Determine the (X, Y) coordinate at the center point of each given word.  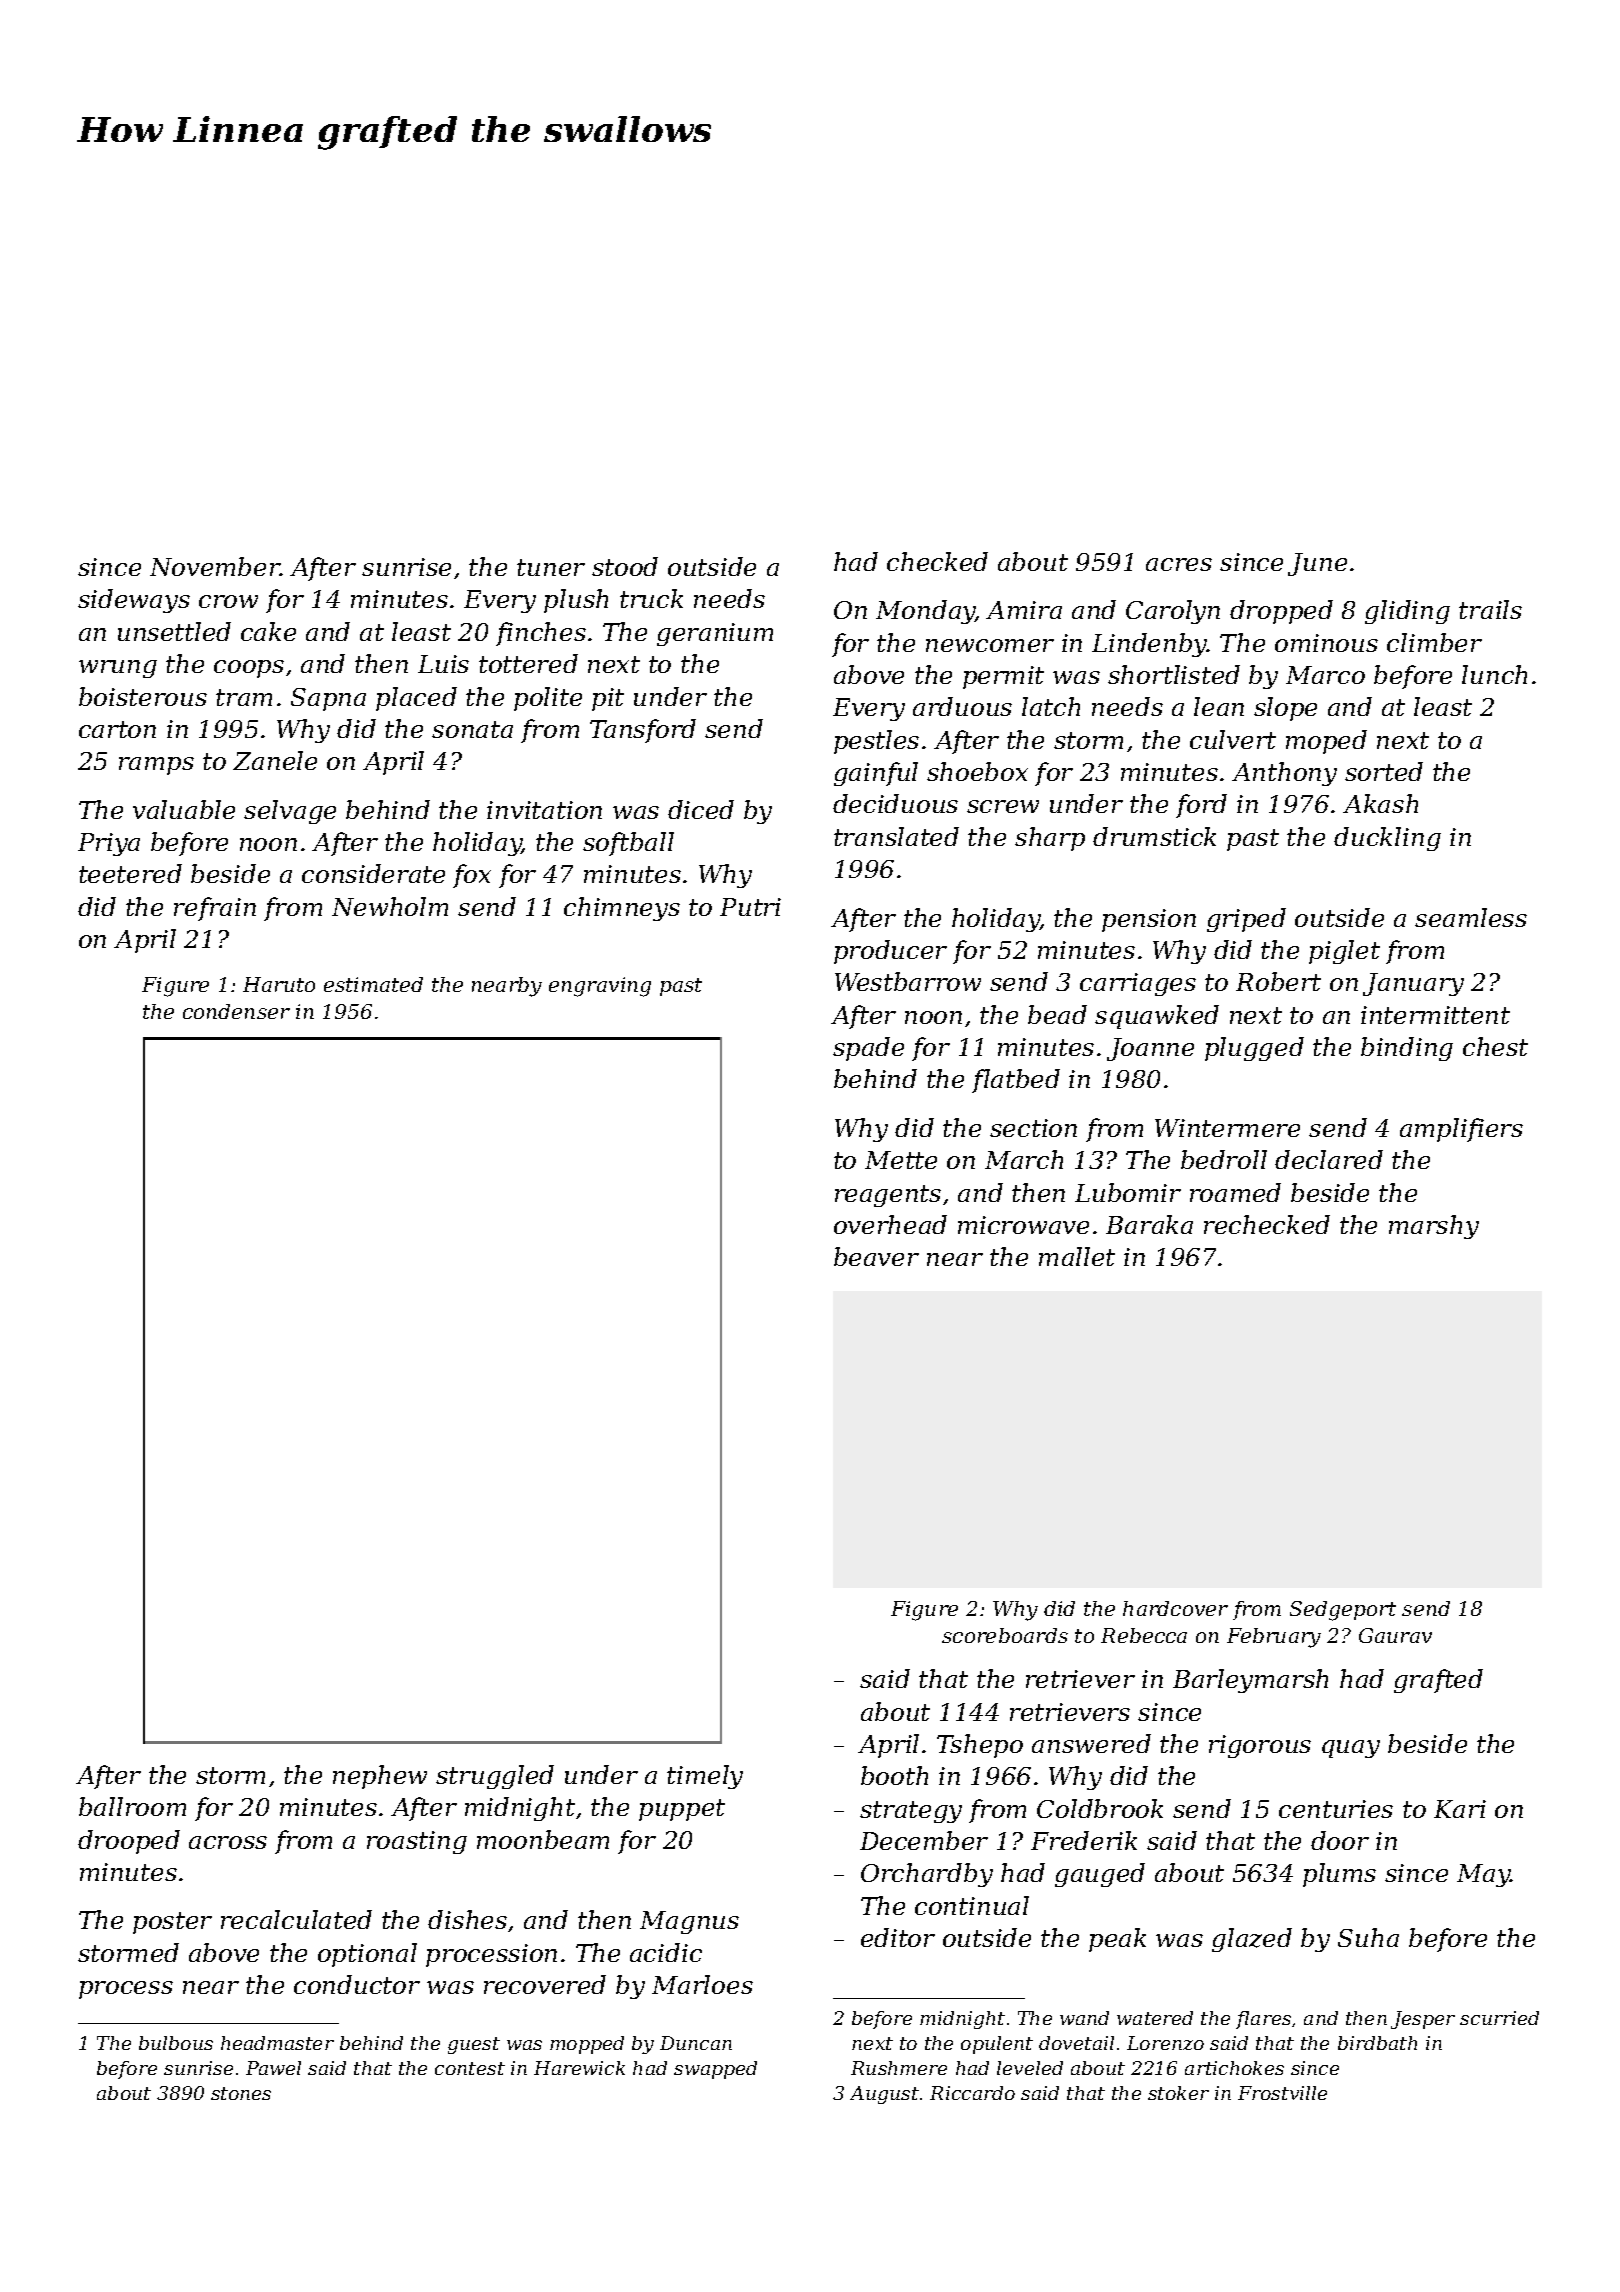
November (215, 566)
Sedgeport (1343, 1611)
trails (1490, 609)
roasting (417, 1842)
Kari (1460, 1809)
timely (705, 1777)
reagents (888, 1196)
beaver (876, 1256)
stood (625, 566)
